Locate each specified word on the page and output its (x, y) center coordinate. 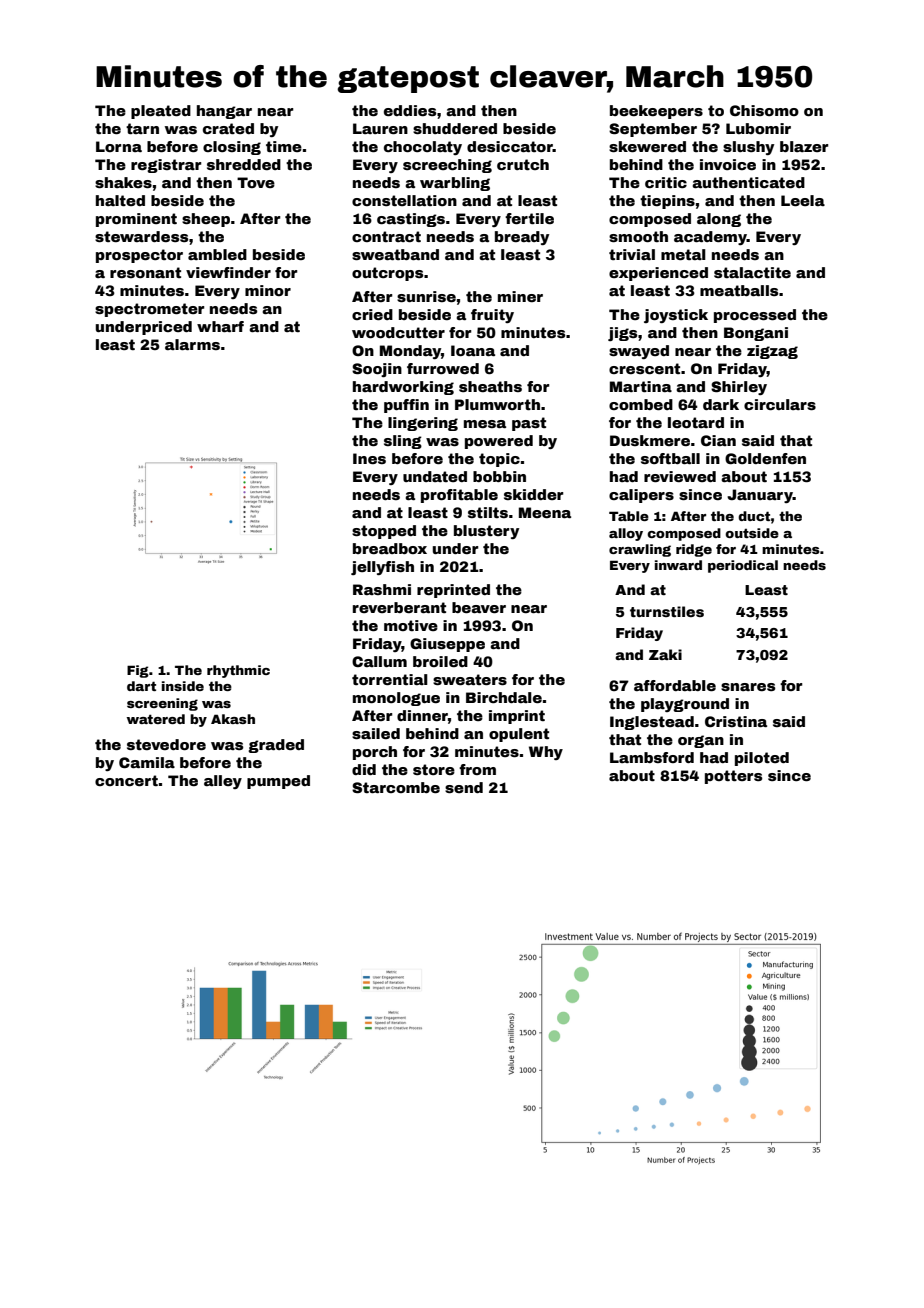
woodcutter (398, 332)
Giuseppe (447, 645)
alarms (192, 344)
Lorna (119, 146)
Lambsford (652, 757)
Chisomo (764, 110)
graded (276, 746)
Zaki (665, 654)
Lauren (380, 128)
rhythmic (238, 671)
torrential (390, 679)
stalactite (752, 272)
